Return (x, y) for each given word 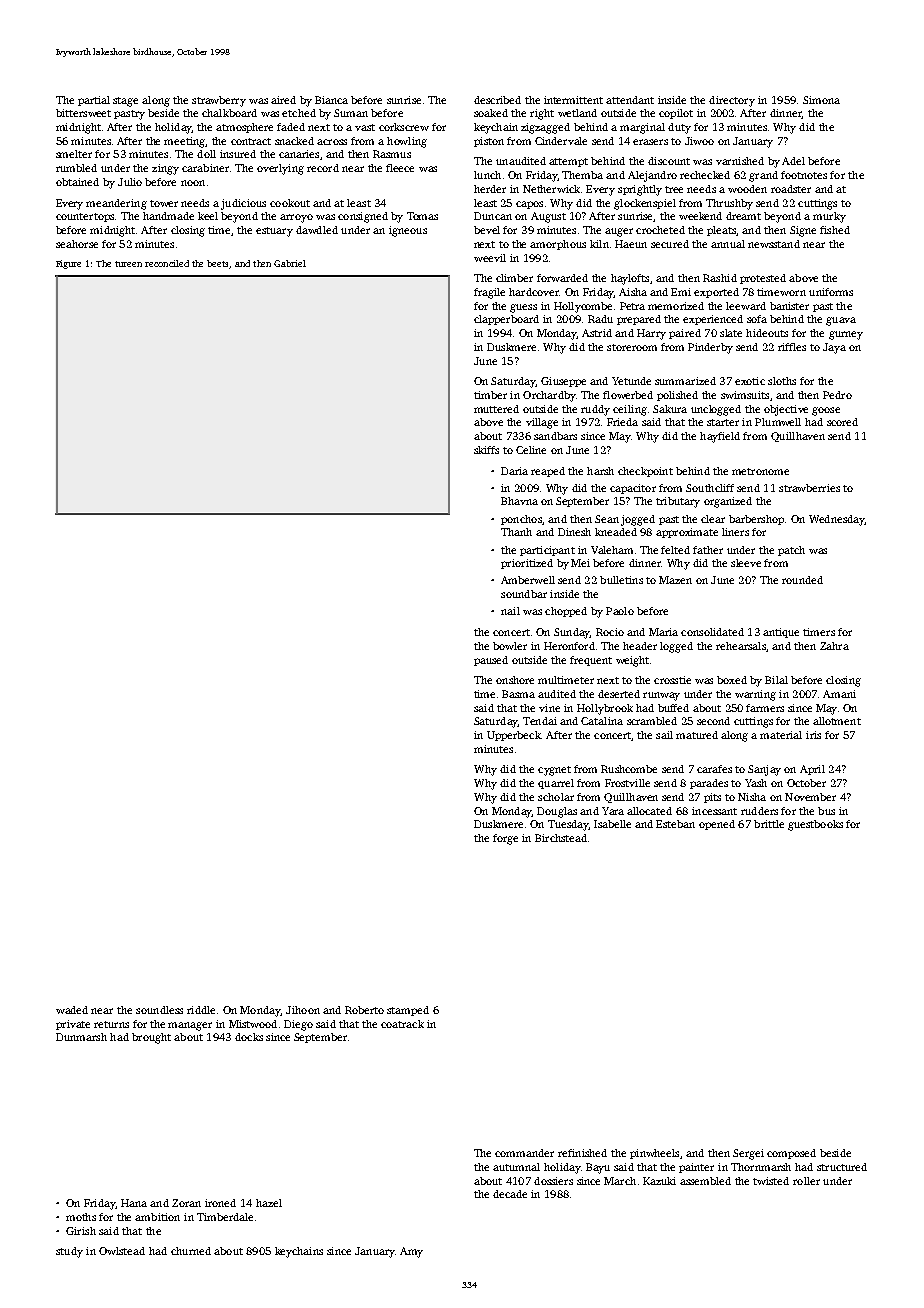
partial (94, 101)
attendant (630, 100)
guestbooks (815, 825)
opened (717, 825)
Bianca (331, 100)
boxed (732, 680)
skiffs (486, 450)
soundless (159, 1010)
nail (510, 611)
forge (505, 839)
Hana (134, 1203)
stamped (408, 1011)
